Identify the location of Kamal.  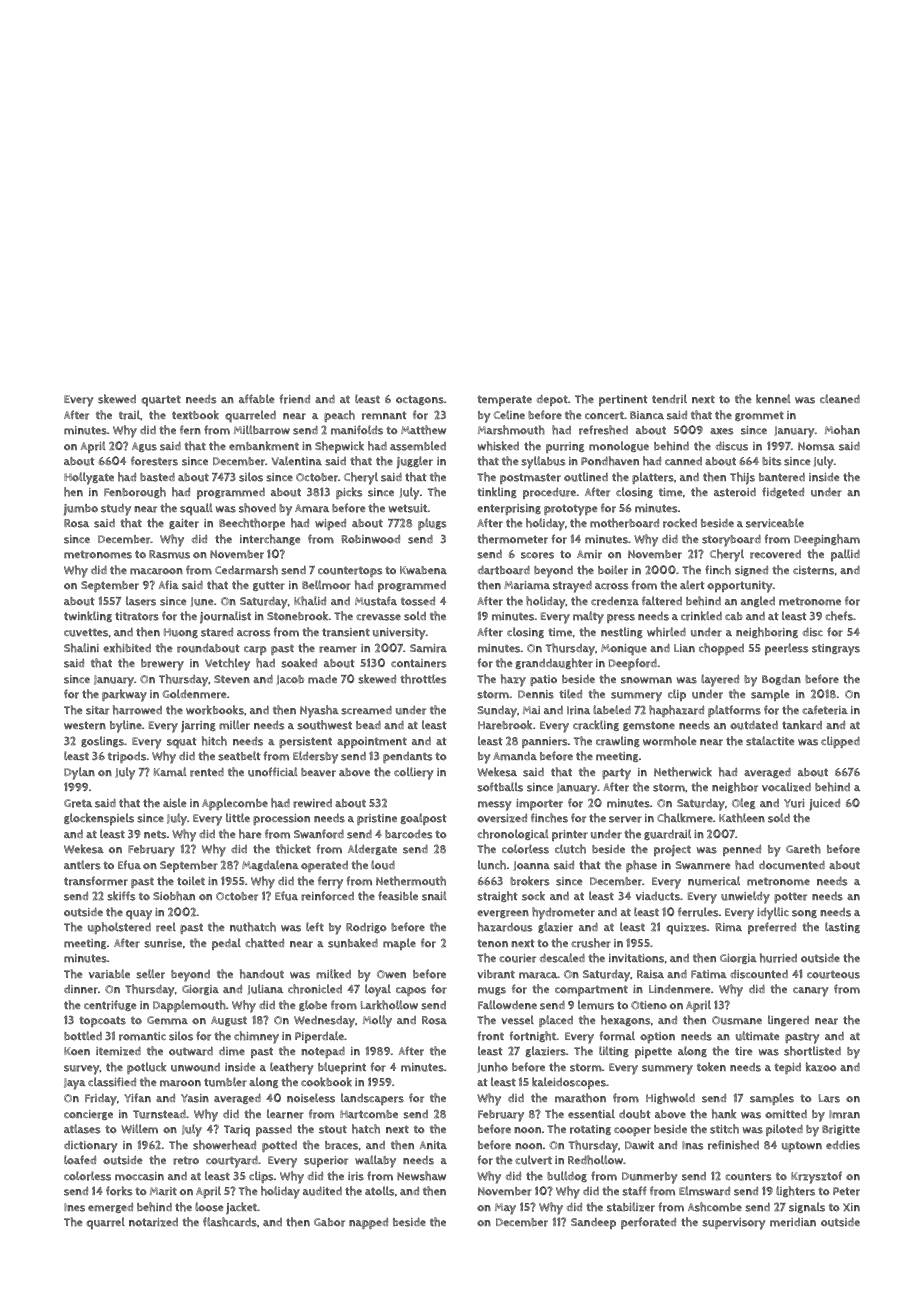
(170, 772).
